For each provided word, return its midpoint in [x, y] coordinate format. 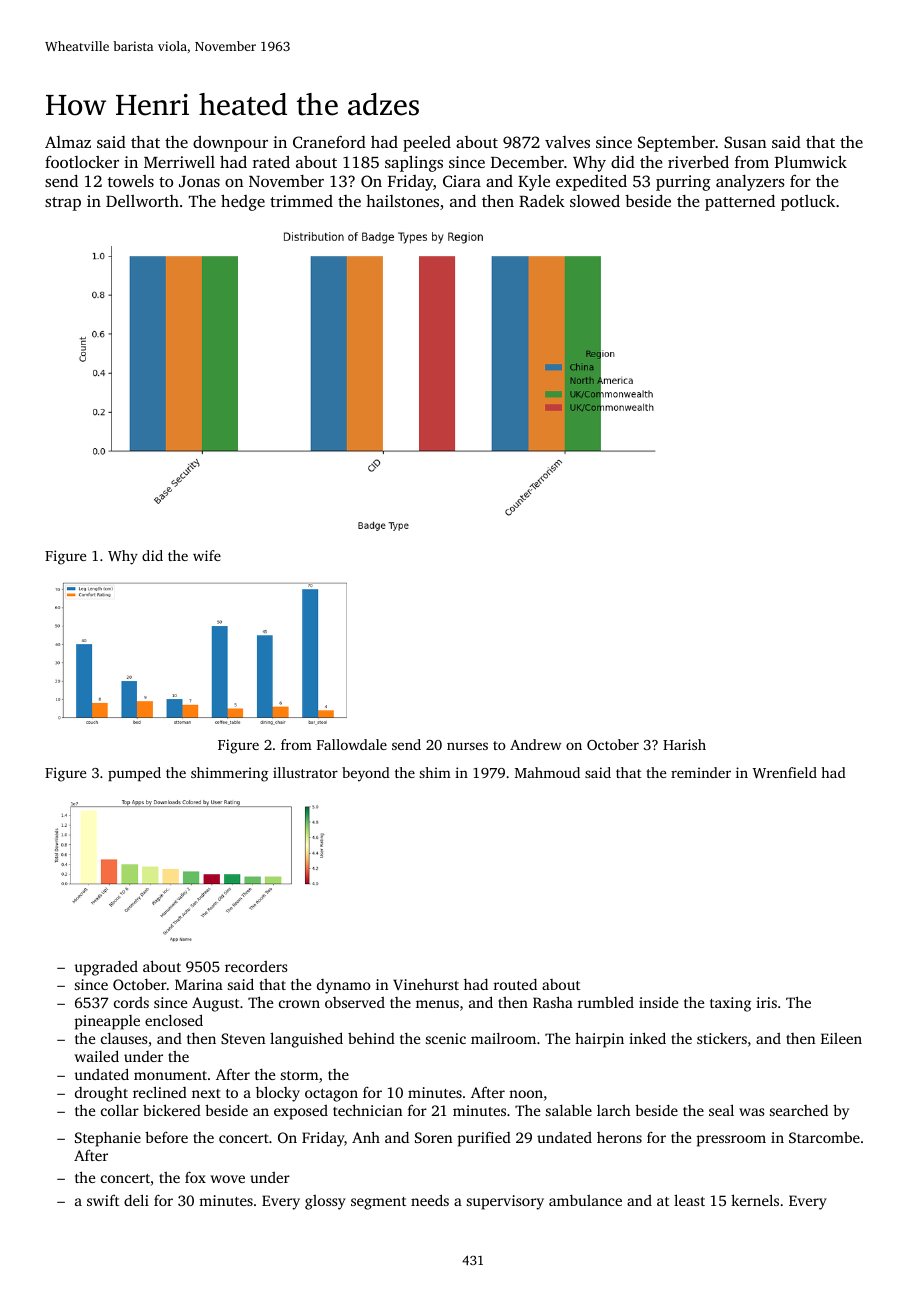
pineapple [107, 1022]
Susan [745, 142]
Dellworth [142, 201]
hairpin [599, 1040]
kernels [755, 1200]
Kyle [534, 183]
